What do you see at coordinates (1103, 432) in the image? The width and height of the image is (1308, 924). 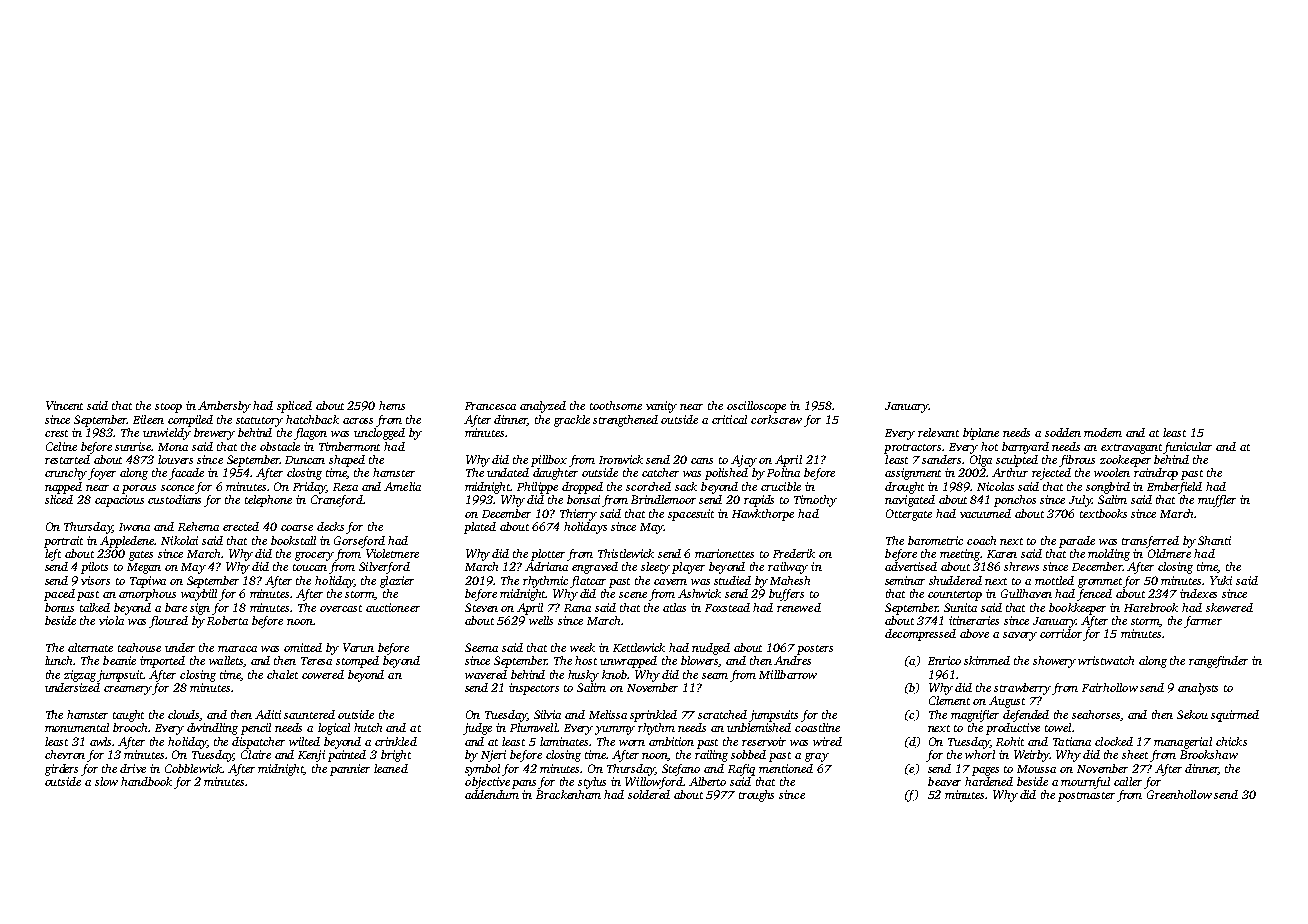 I see `modem` at bounding box center [1103, 432].
